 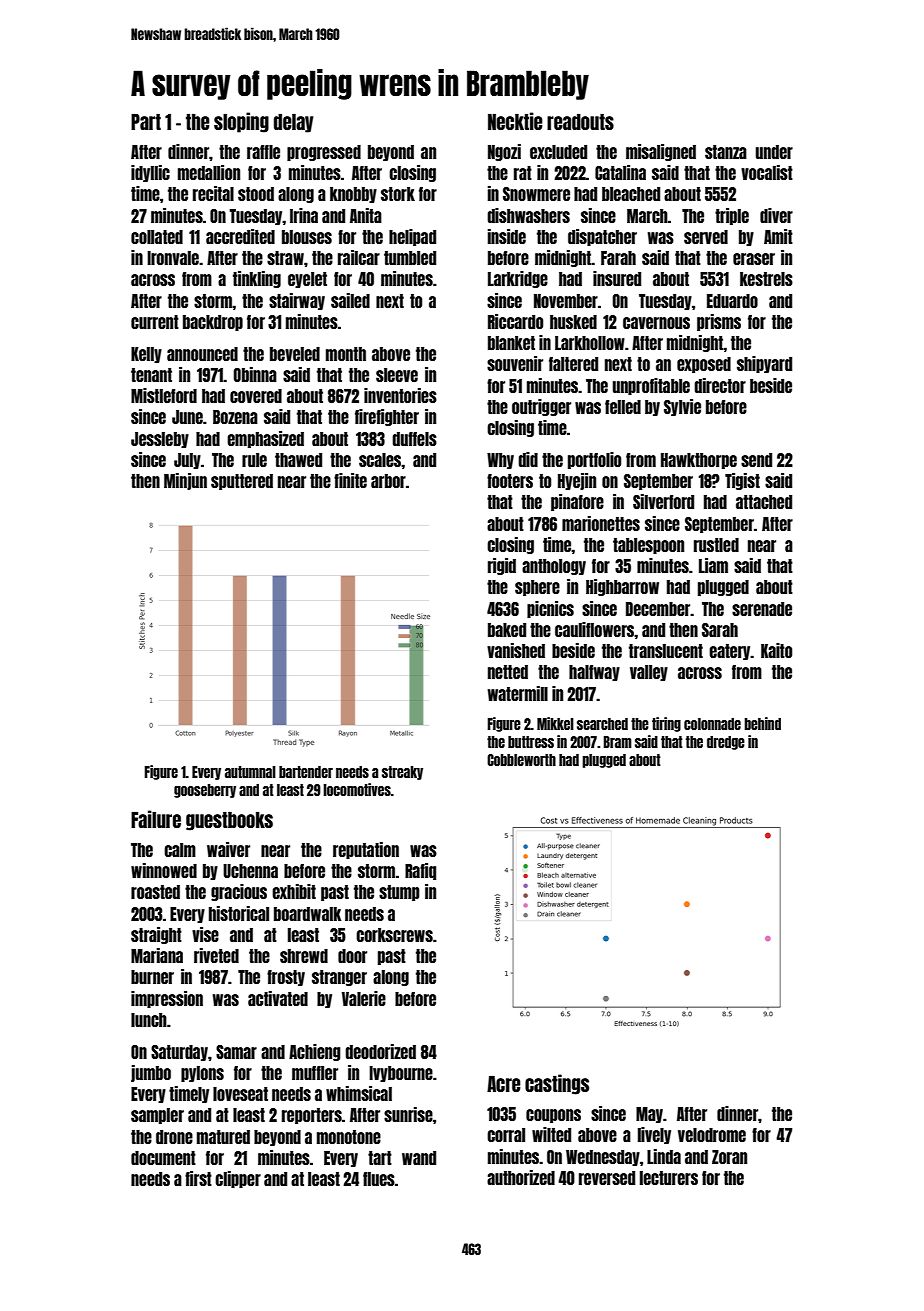 What do you see at coordinates (778, 236) in the screenshot?
I see `Amit` at bounding box center [778, 236].
